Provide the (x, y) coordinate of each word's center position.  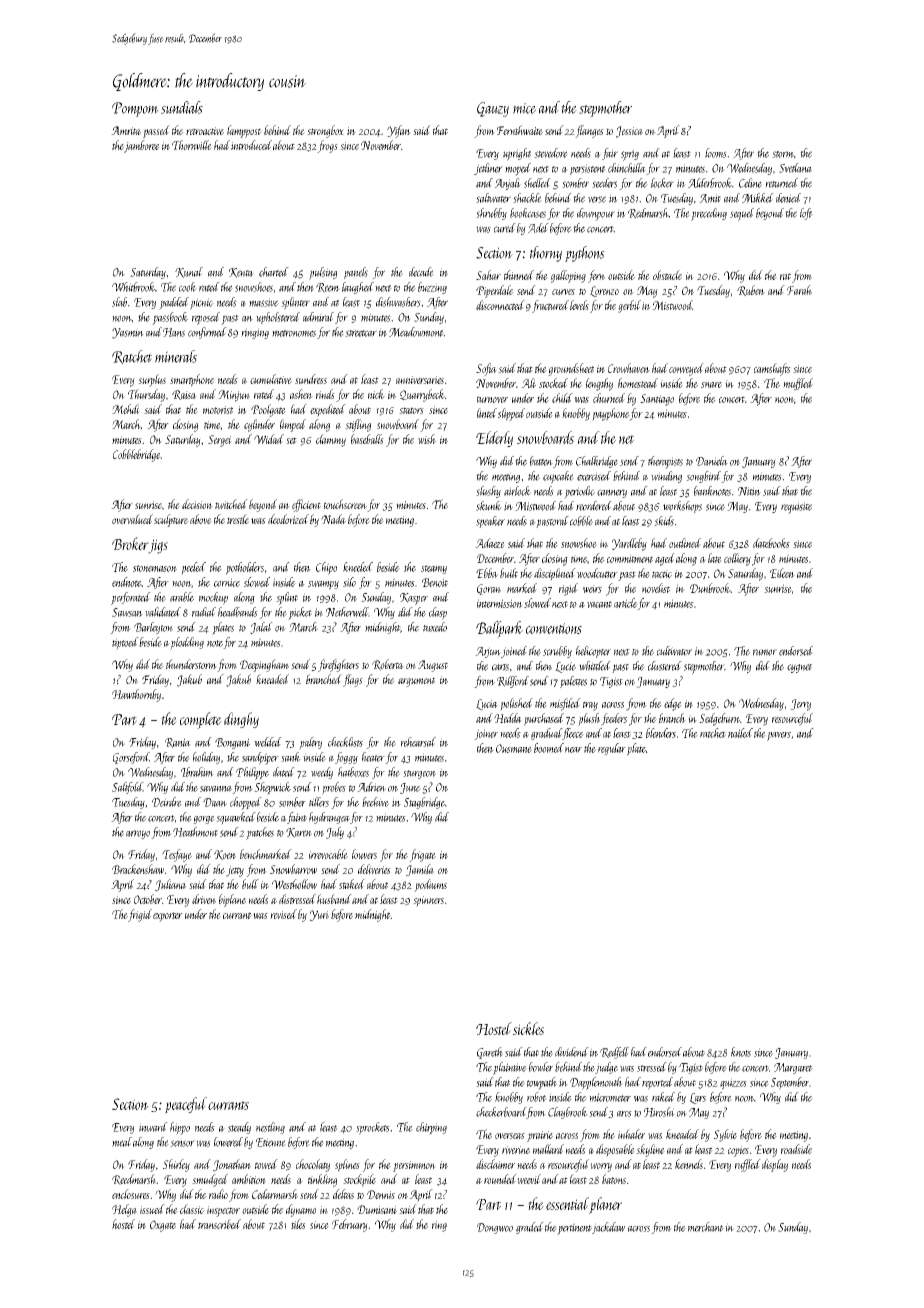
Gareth (490, 1053)
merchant (706, 1227)
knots (741, 1052)
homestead (638, 383)
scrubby (557, 652)
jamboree (142, 146)
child (562, 398)
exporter (168, 917)
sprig (630, 155)
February (350, 1225)
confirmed (207, 333)
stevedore (551, 153)
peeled (193, 568)
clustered (665, 666)
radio (218, 1194)
